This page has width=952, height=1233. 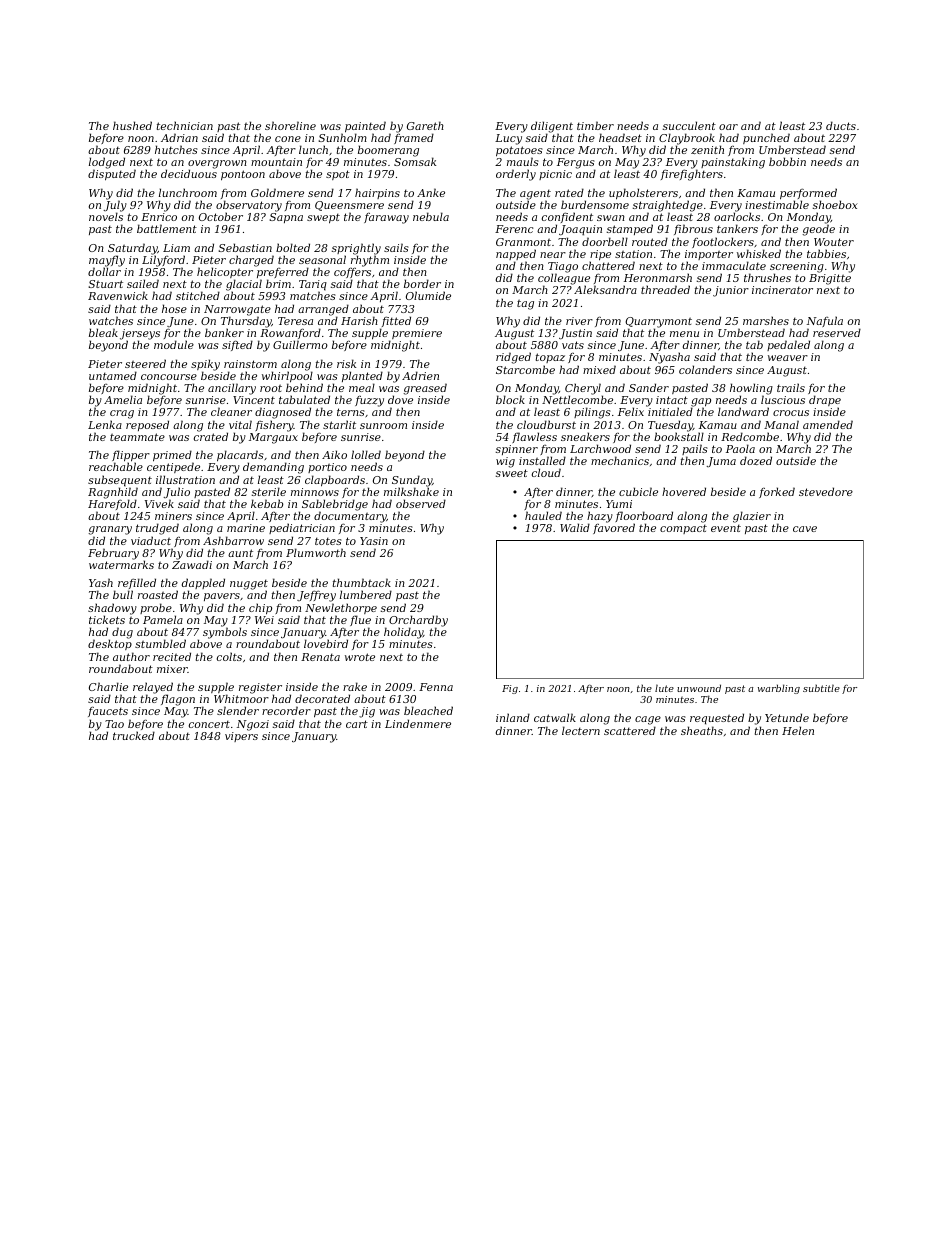 What do you see at coordinates (132, 125) in the page?
I see `hushed` at bounding box center [132, 125].
